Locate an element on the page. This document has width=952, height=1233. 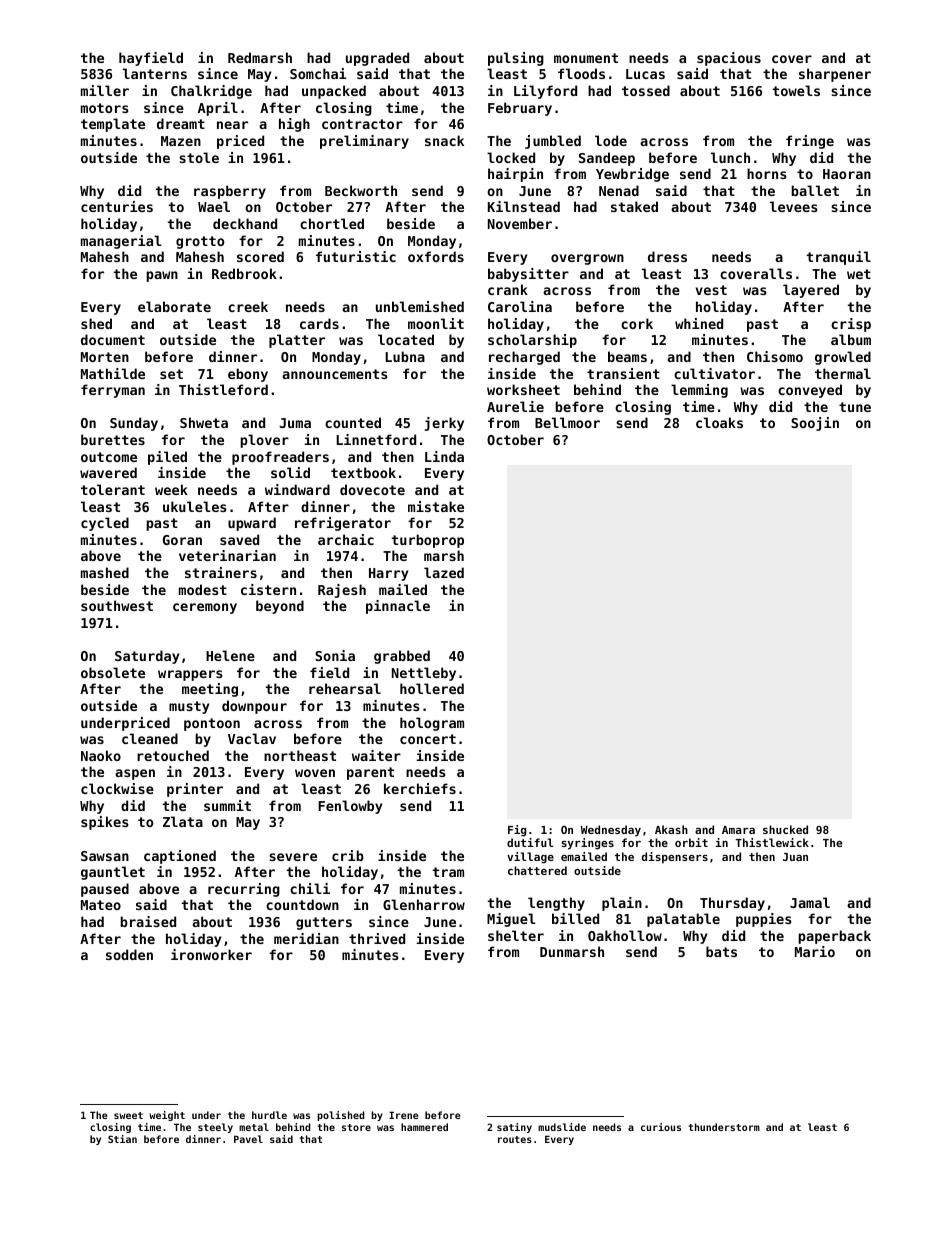
ceremony is located at coordinates (205, 608).
